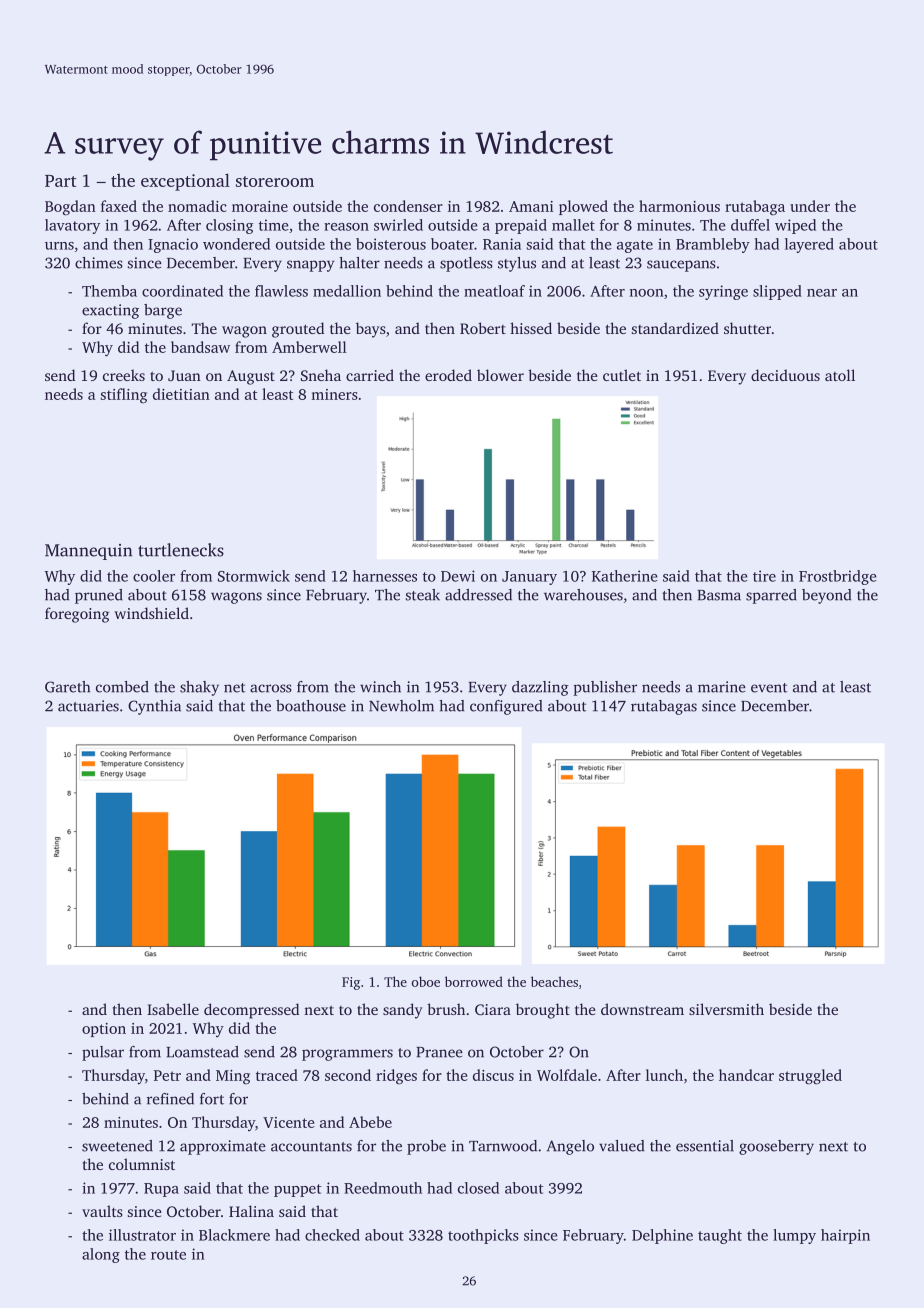 This screenshot has height=1308, width=924. Describe the element at coordinates (625, 576) in the screenshot. I see `Katherine` at that location.
